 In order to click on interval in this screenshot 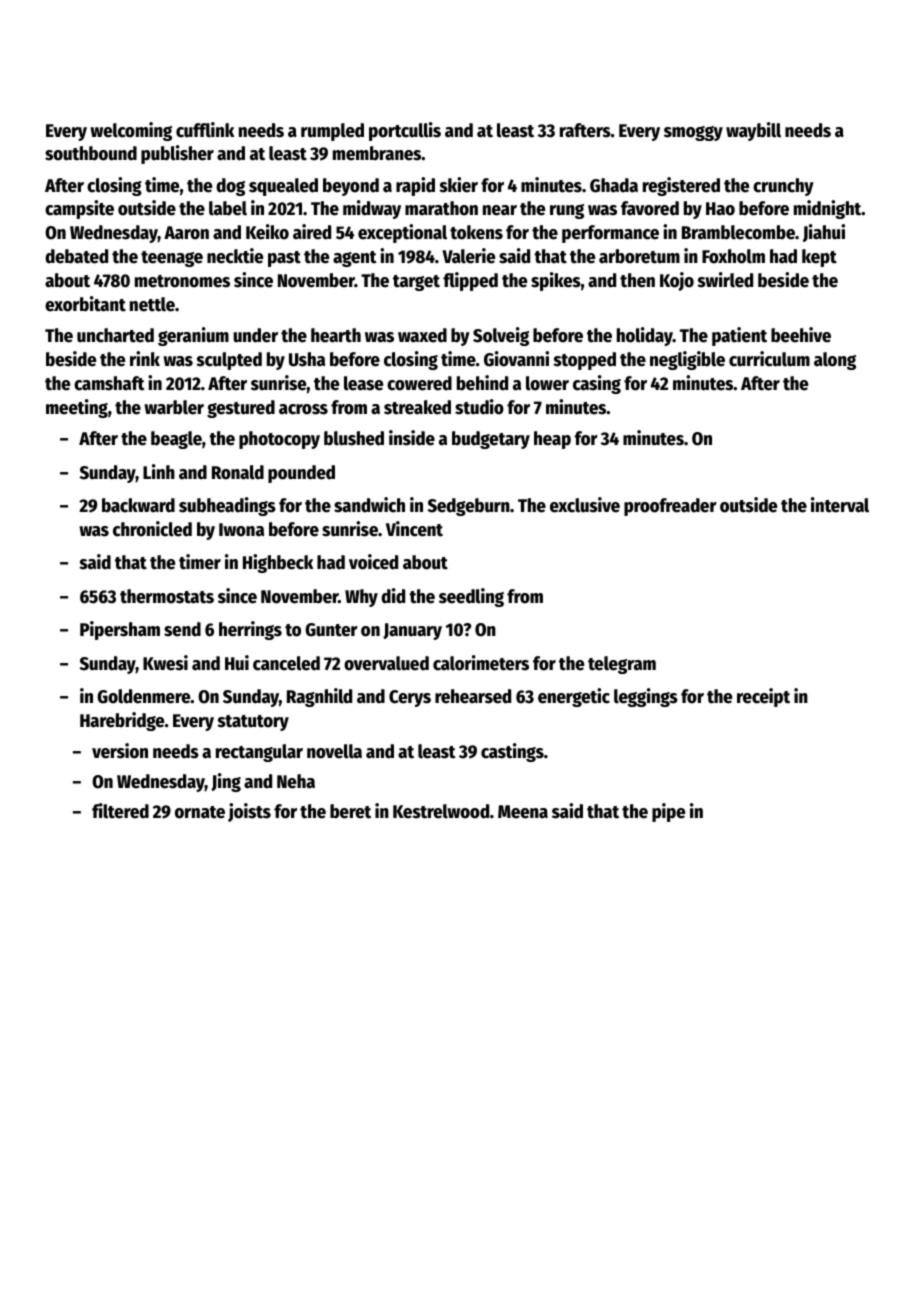, I will do `click(840, 505)`.
